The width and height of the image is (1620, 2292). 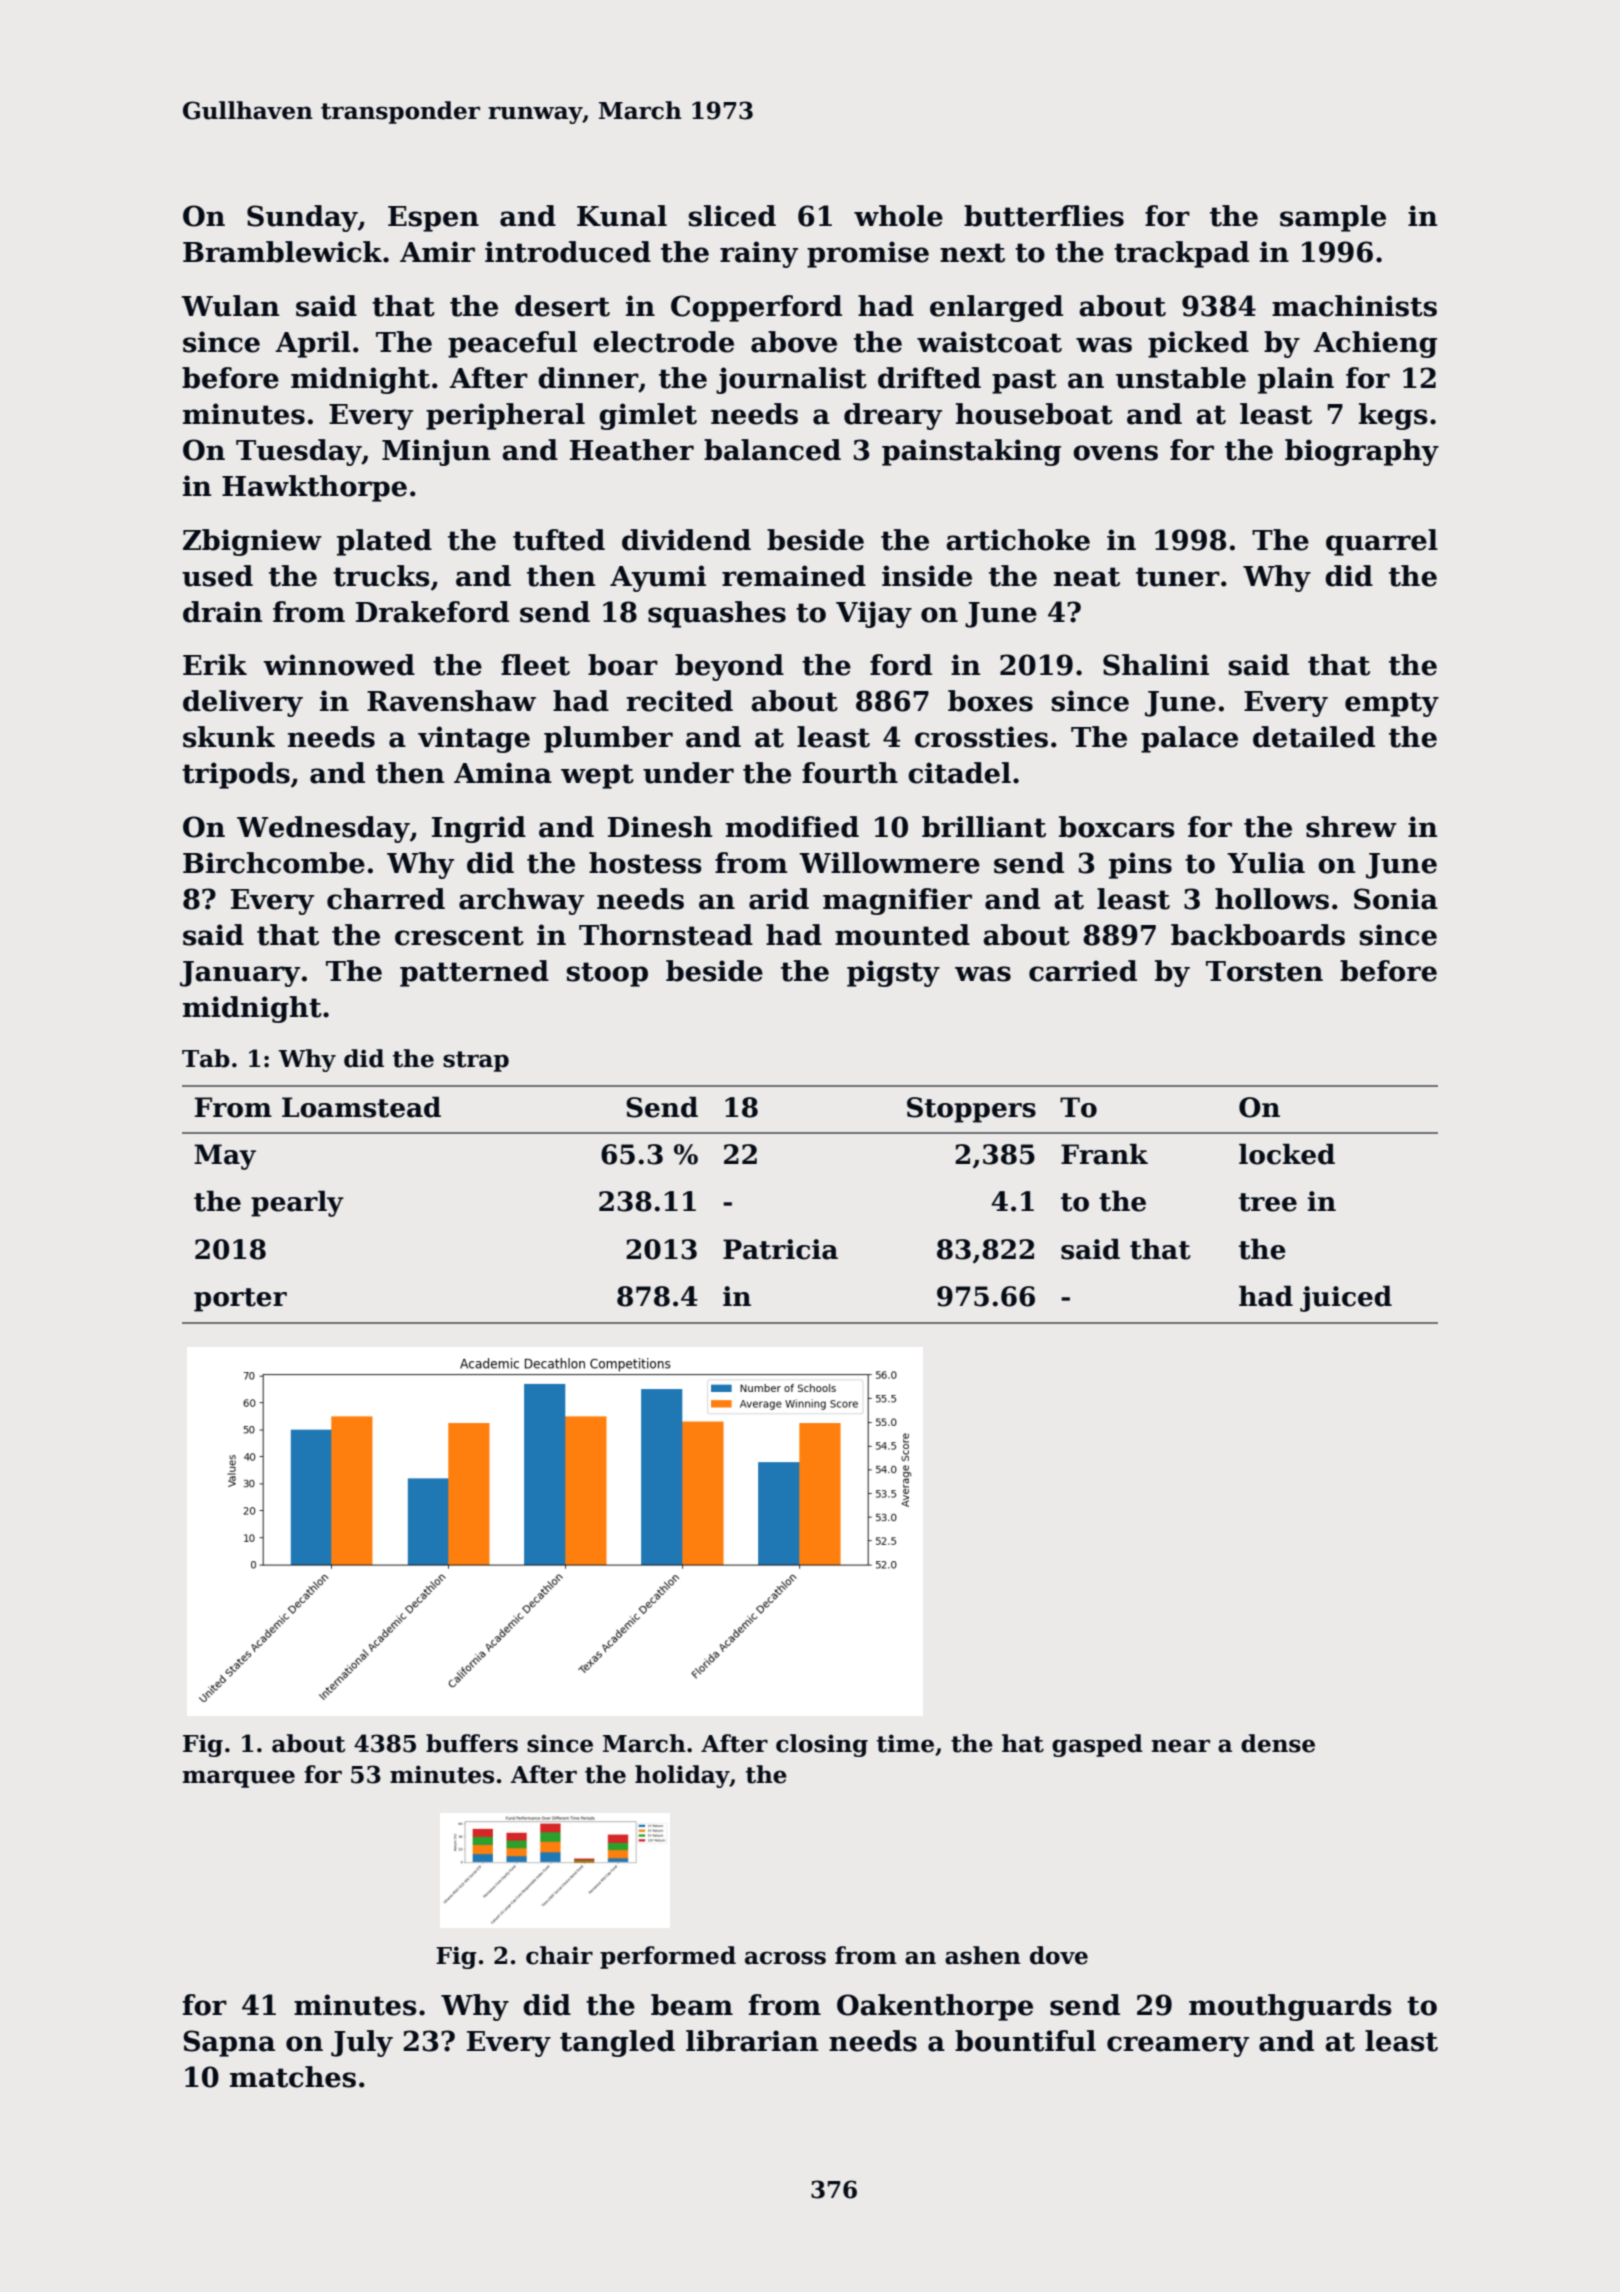 I want to click on dense, so click(x=1278, y=1743).
